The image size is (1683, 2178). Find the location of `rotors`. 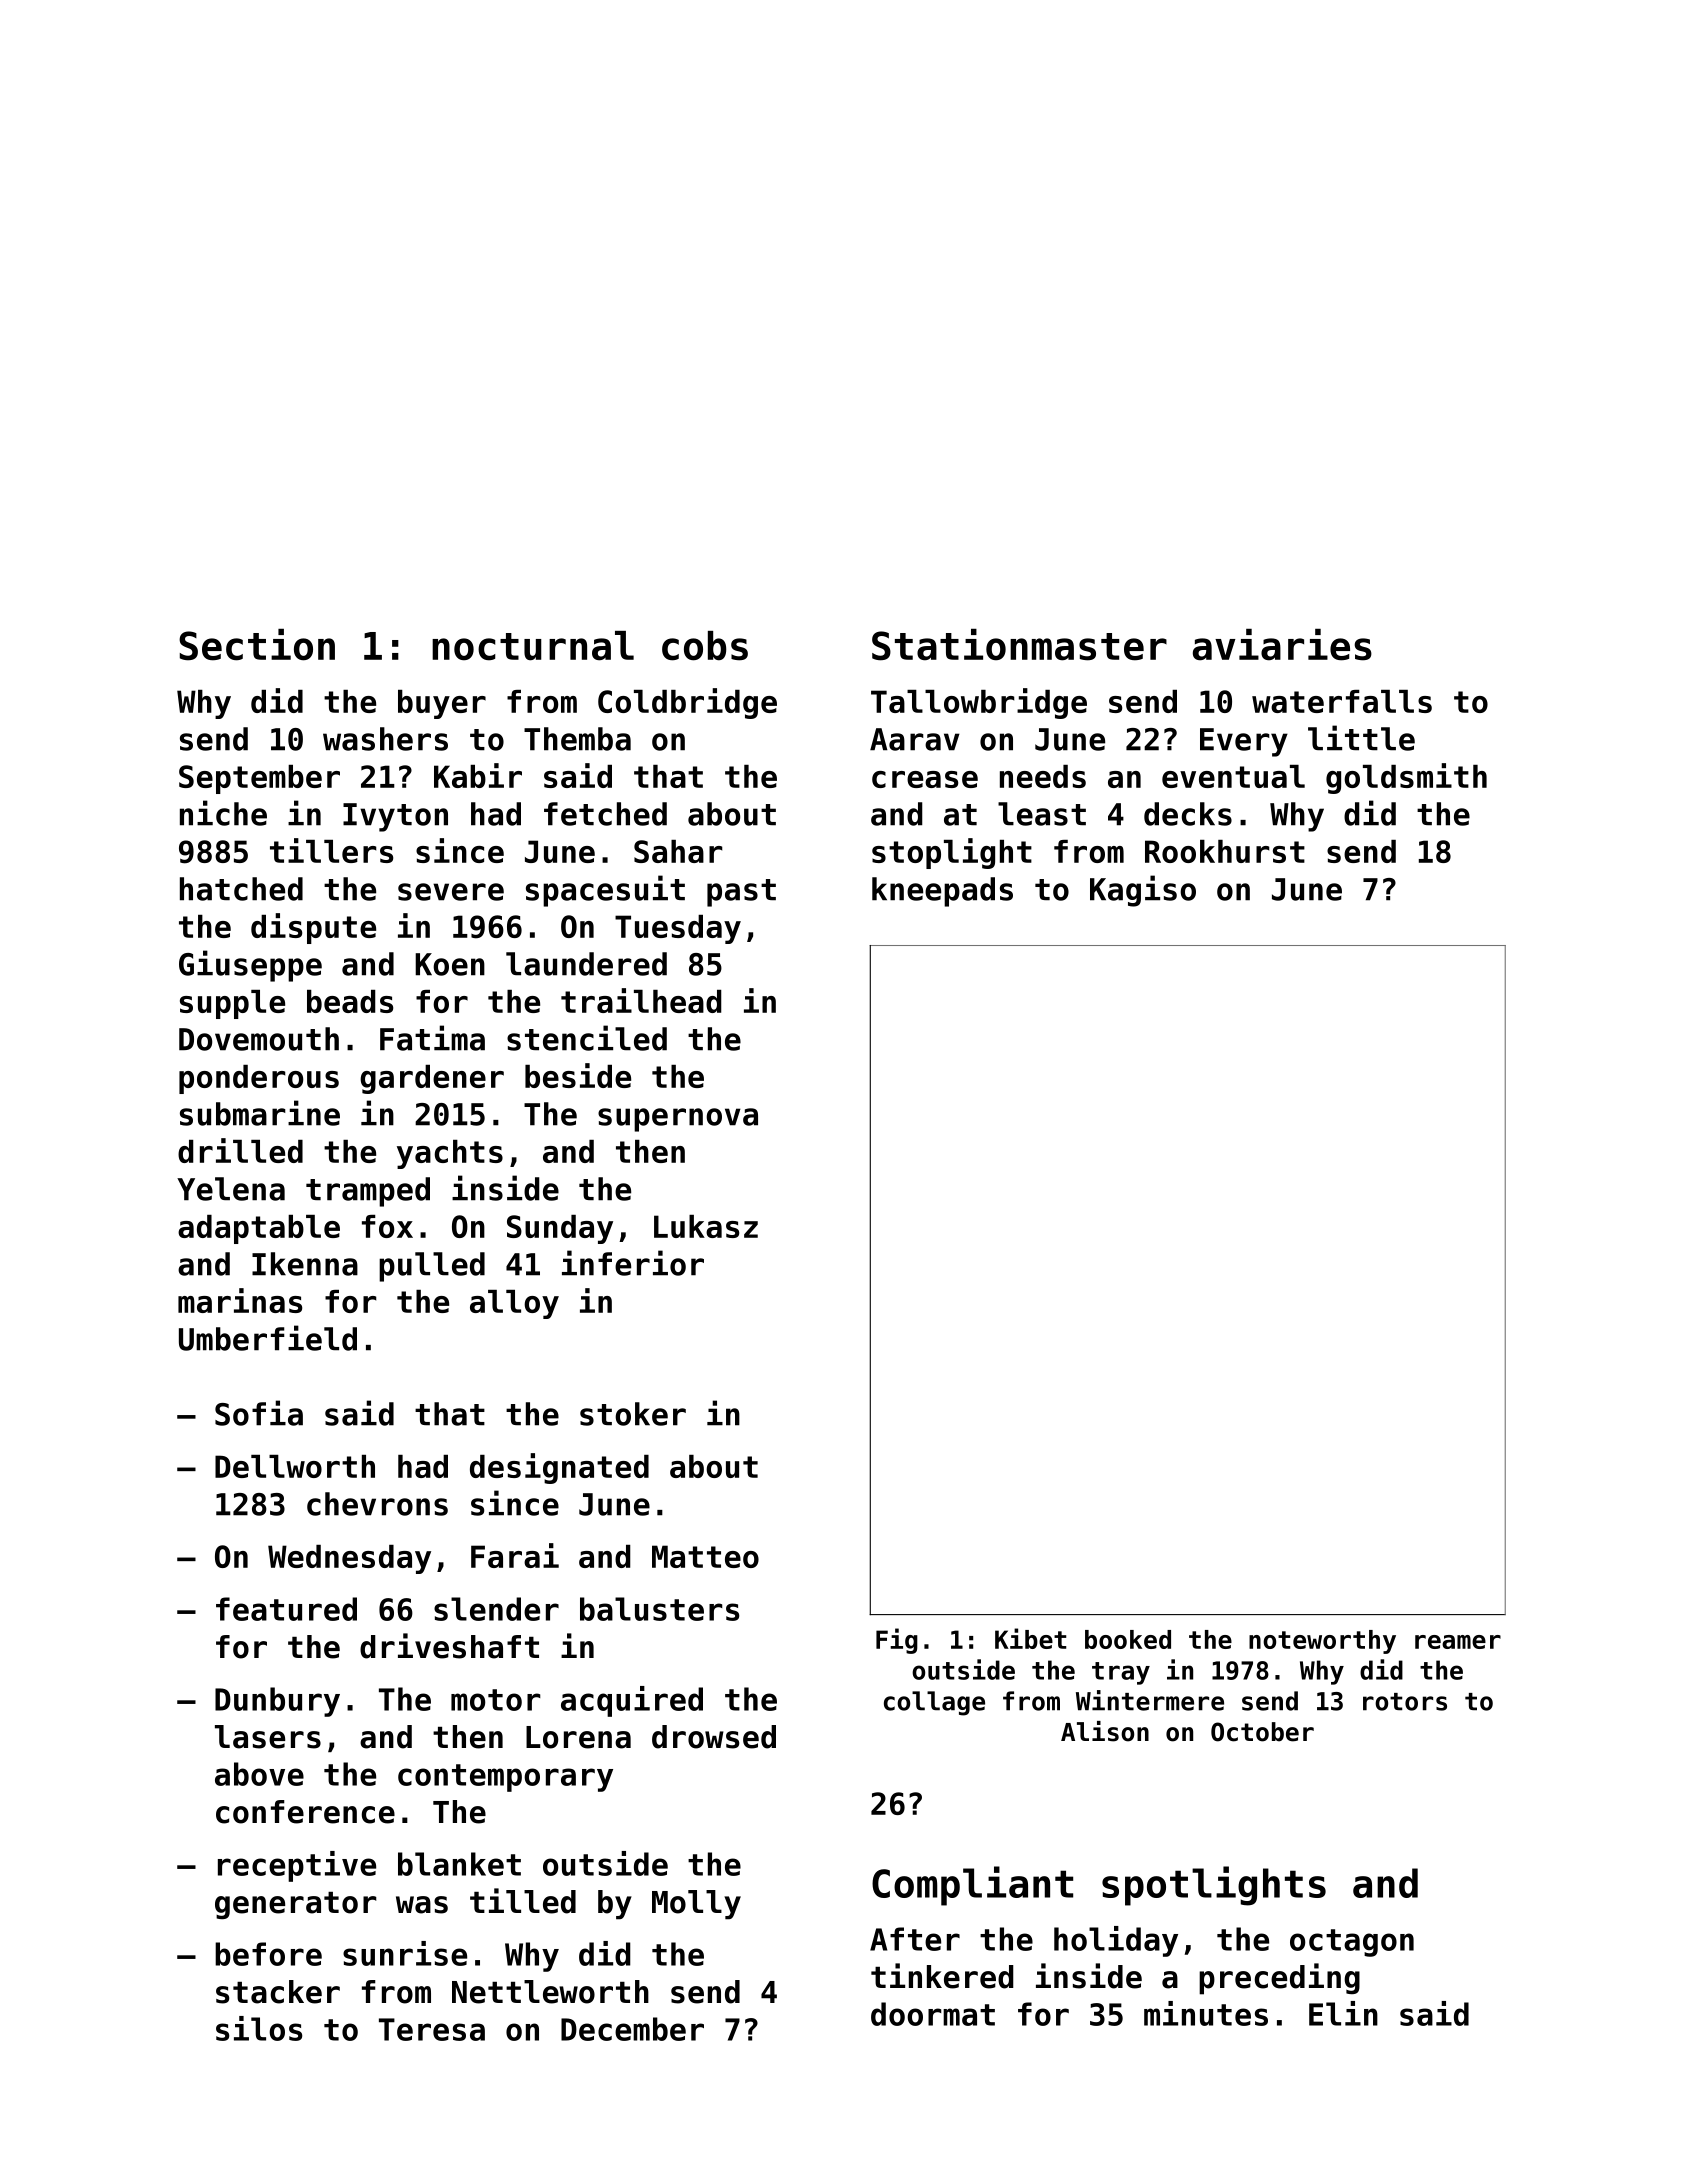

rotors is located at coordinates (1405, 1702).
